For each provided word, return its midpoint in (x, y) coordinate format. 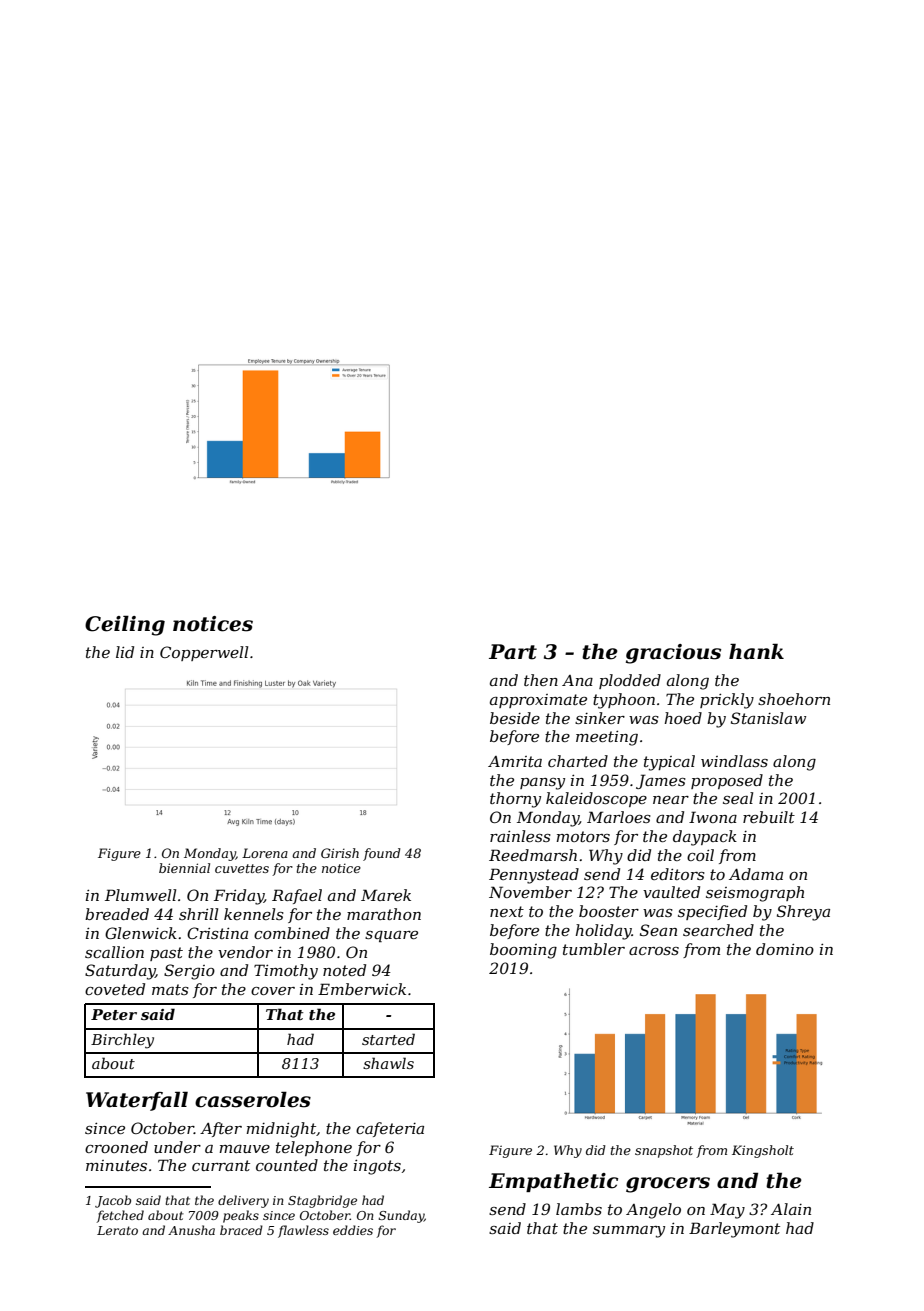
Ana (577, 680)
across (654, 951)
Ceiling (125, 625)
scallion (114, 952)
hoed (683, 718)
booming (523, 951)
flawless (303, 1231)
